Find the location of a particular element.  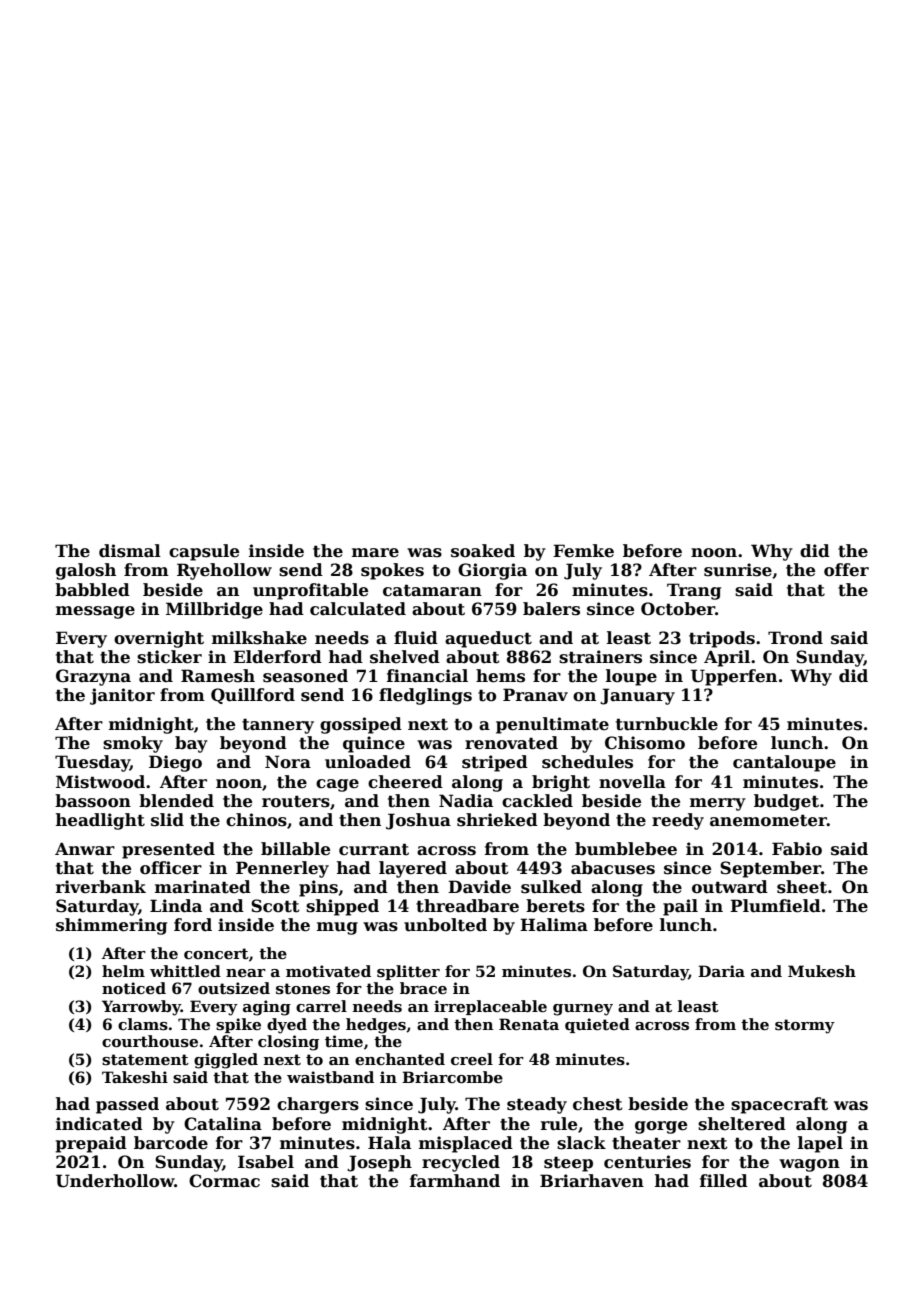

unbolted is located at coordinates (445, 925).
